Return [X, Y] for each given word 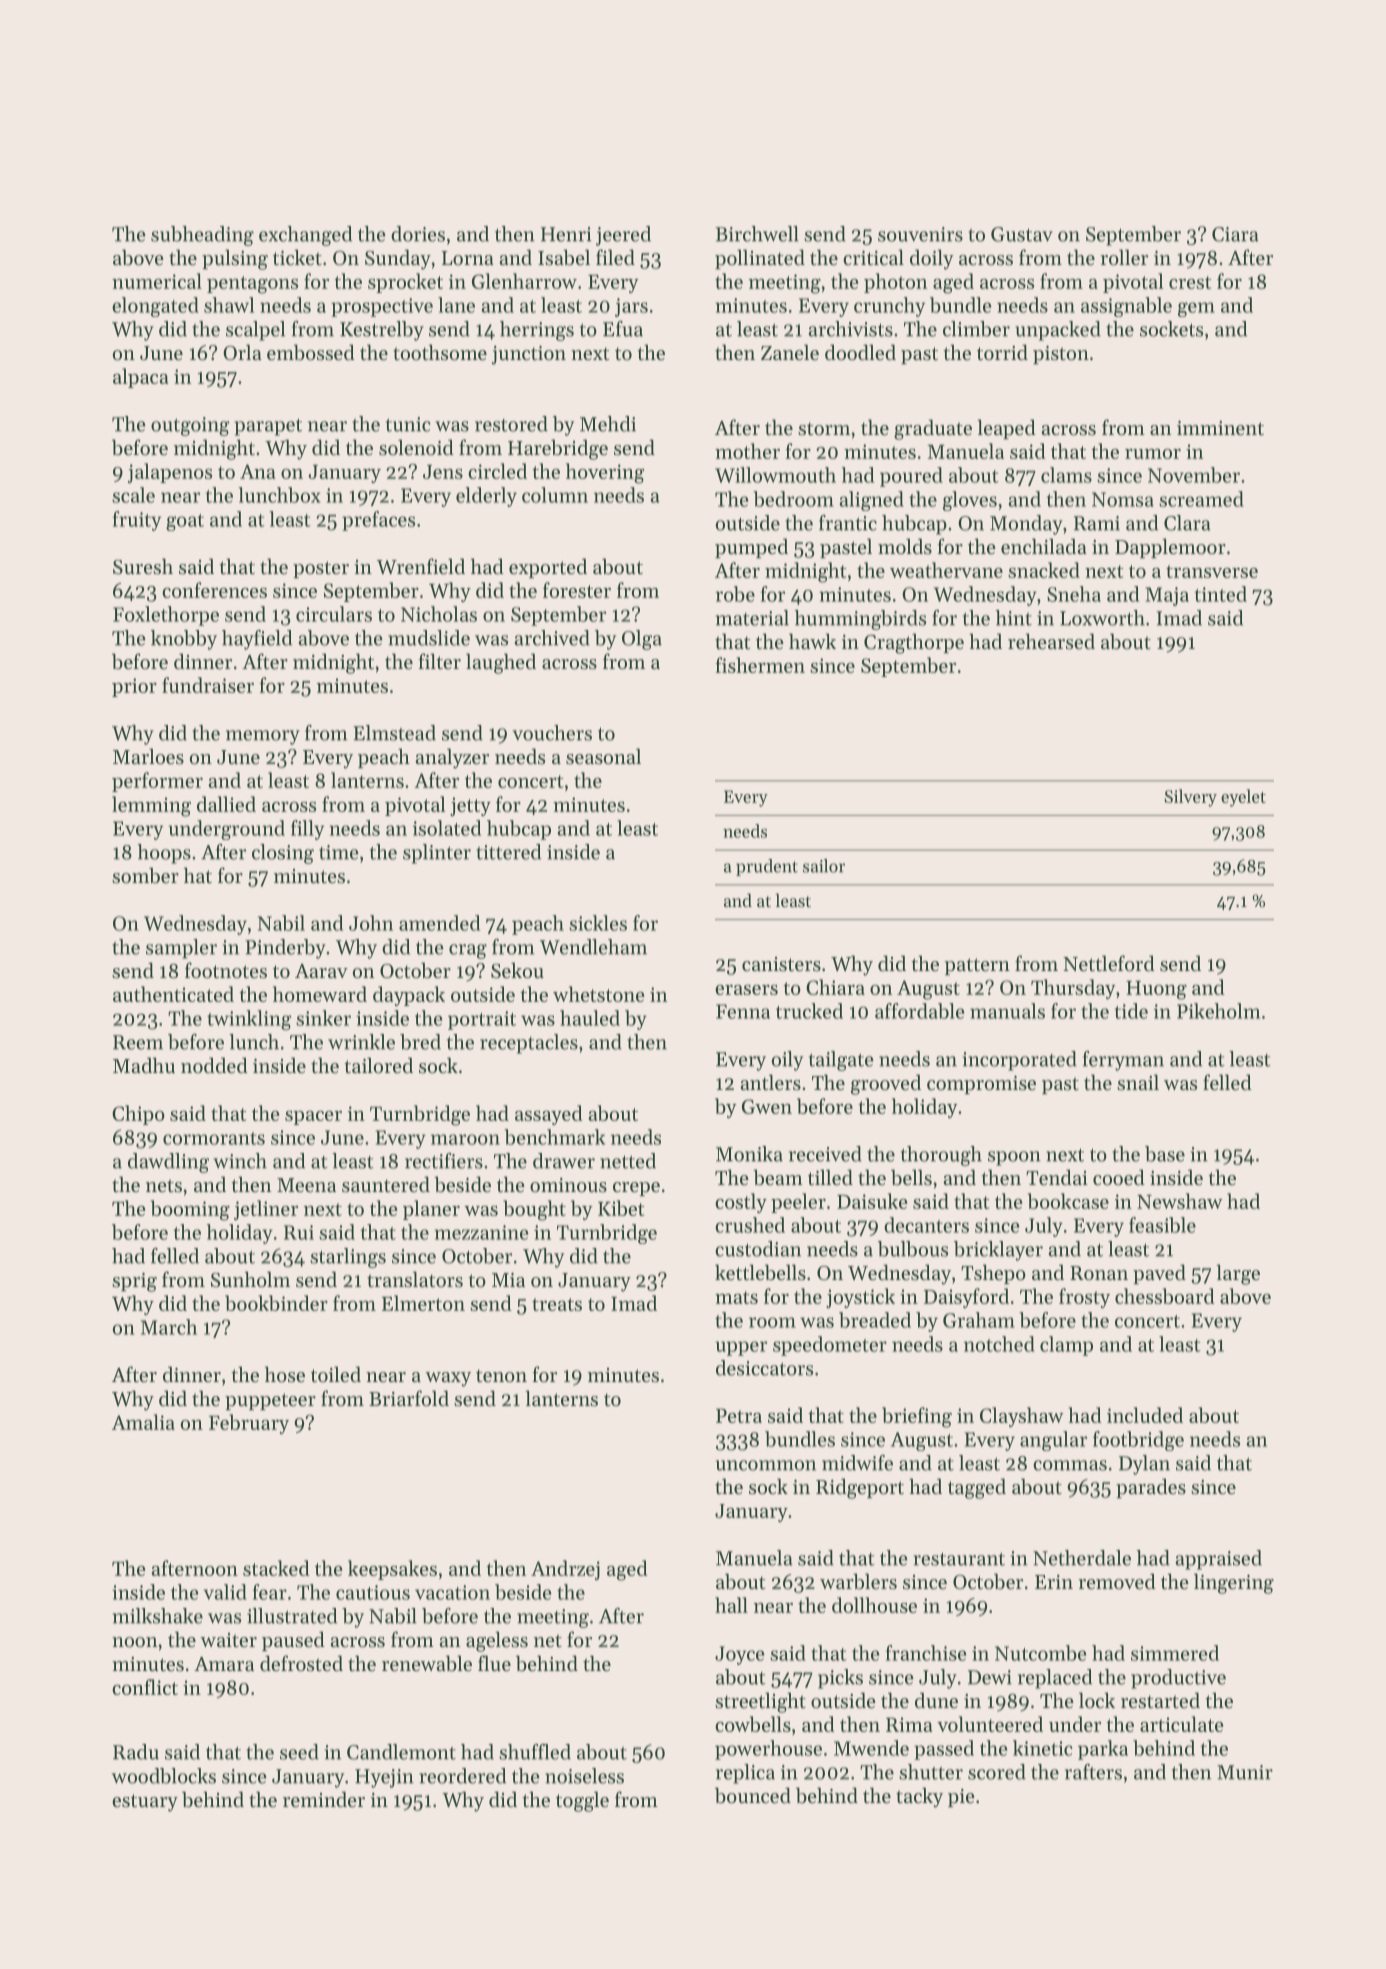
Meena [306, 1185]
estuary [145, 1803]
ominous [568, 1185]
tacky [919, 1797]
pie [961, 1798]
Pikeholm [1218, 1011]
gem [1196, 309]
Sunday [398, 259]
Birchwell [757, 234]
